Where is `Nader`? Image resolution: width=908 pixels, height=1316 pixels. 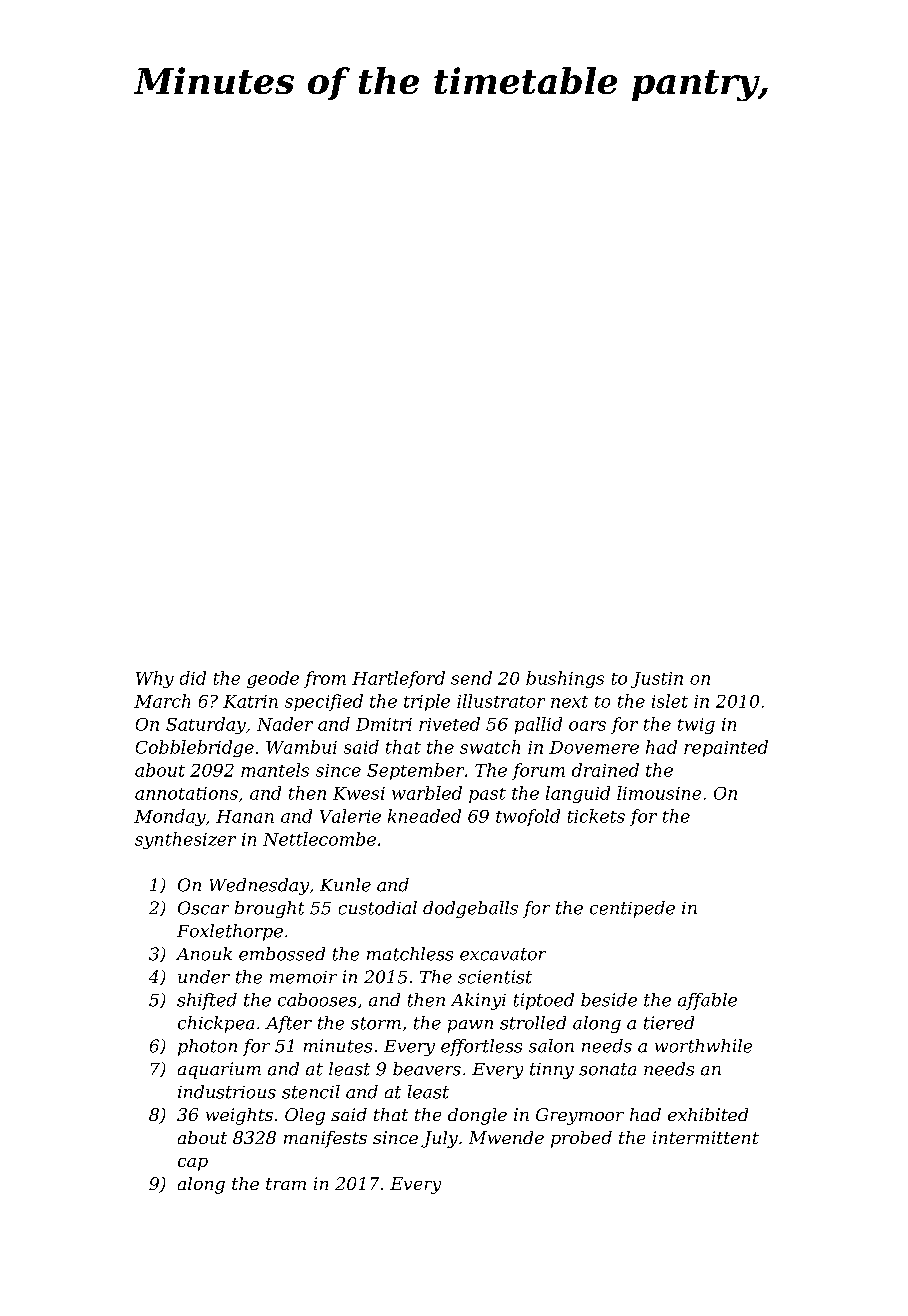
Nader is located at coordinates (285, 724).
